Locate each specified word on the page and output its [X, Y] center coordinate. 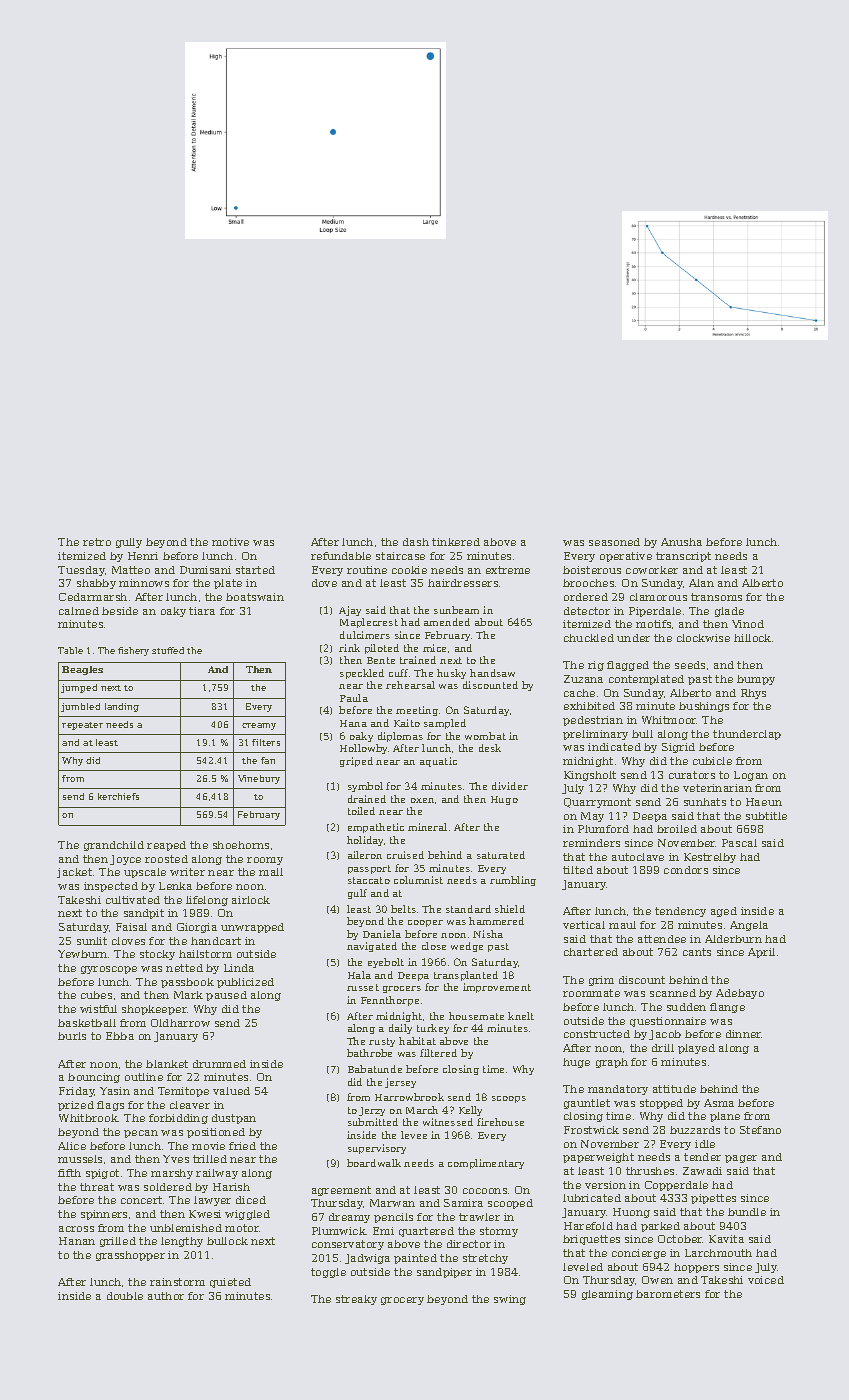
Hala [359, 975]
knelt [521, 1016]
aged [724, 912]
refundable [341, 556]
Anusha [681, 542]
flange [727, 1008]
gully [129, 543]
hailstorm [205, 954]
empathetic [376, 828]
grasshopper [130, 1256]
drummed [219, 1064]
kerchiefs [118, 796]
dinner [744, 1034]
